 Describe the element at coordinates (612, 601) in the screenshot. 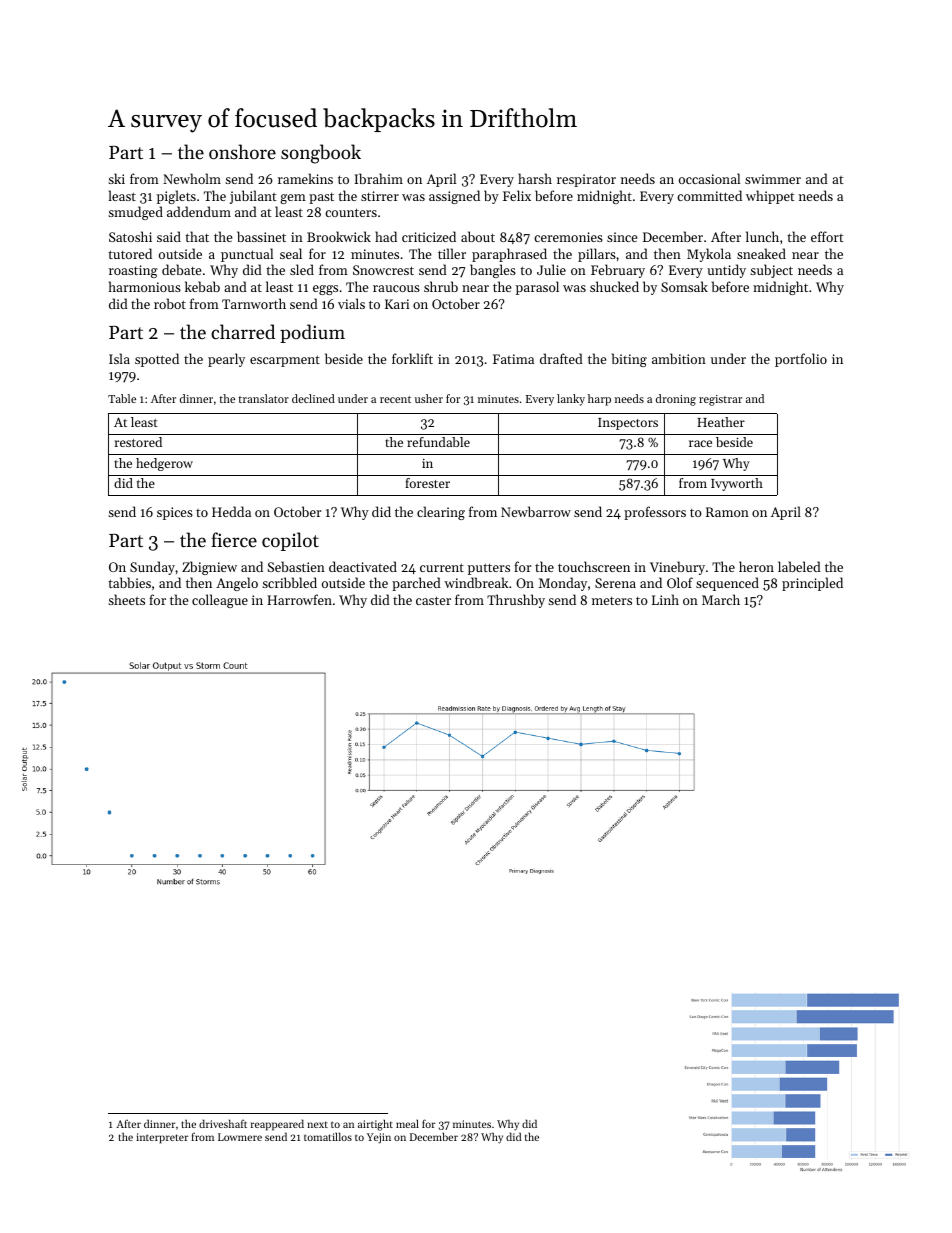

I see `meters` at that location.
